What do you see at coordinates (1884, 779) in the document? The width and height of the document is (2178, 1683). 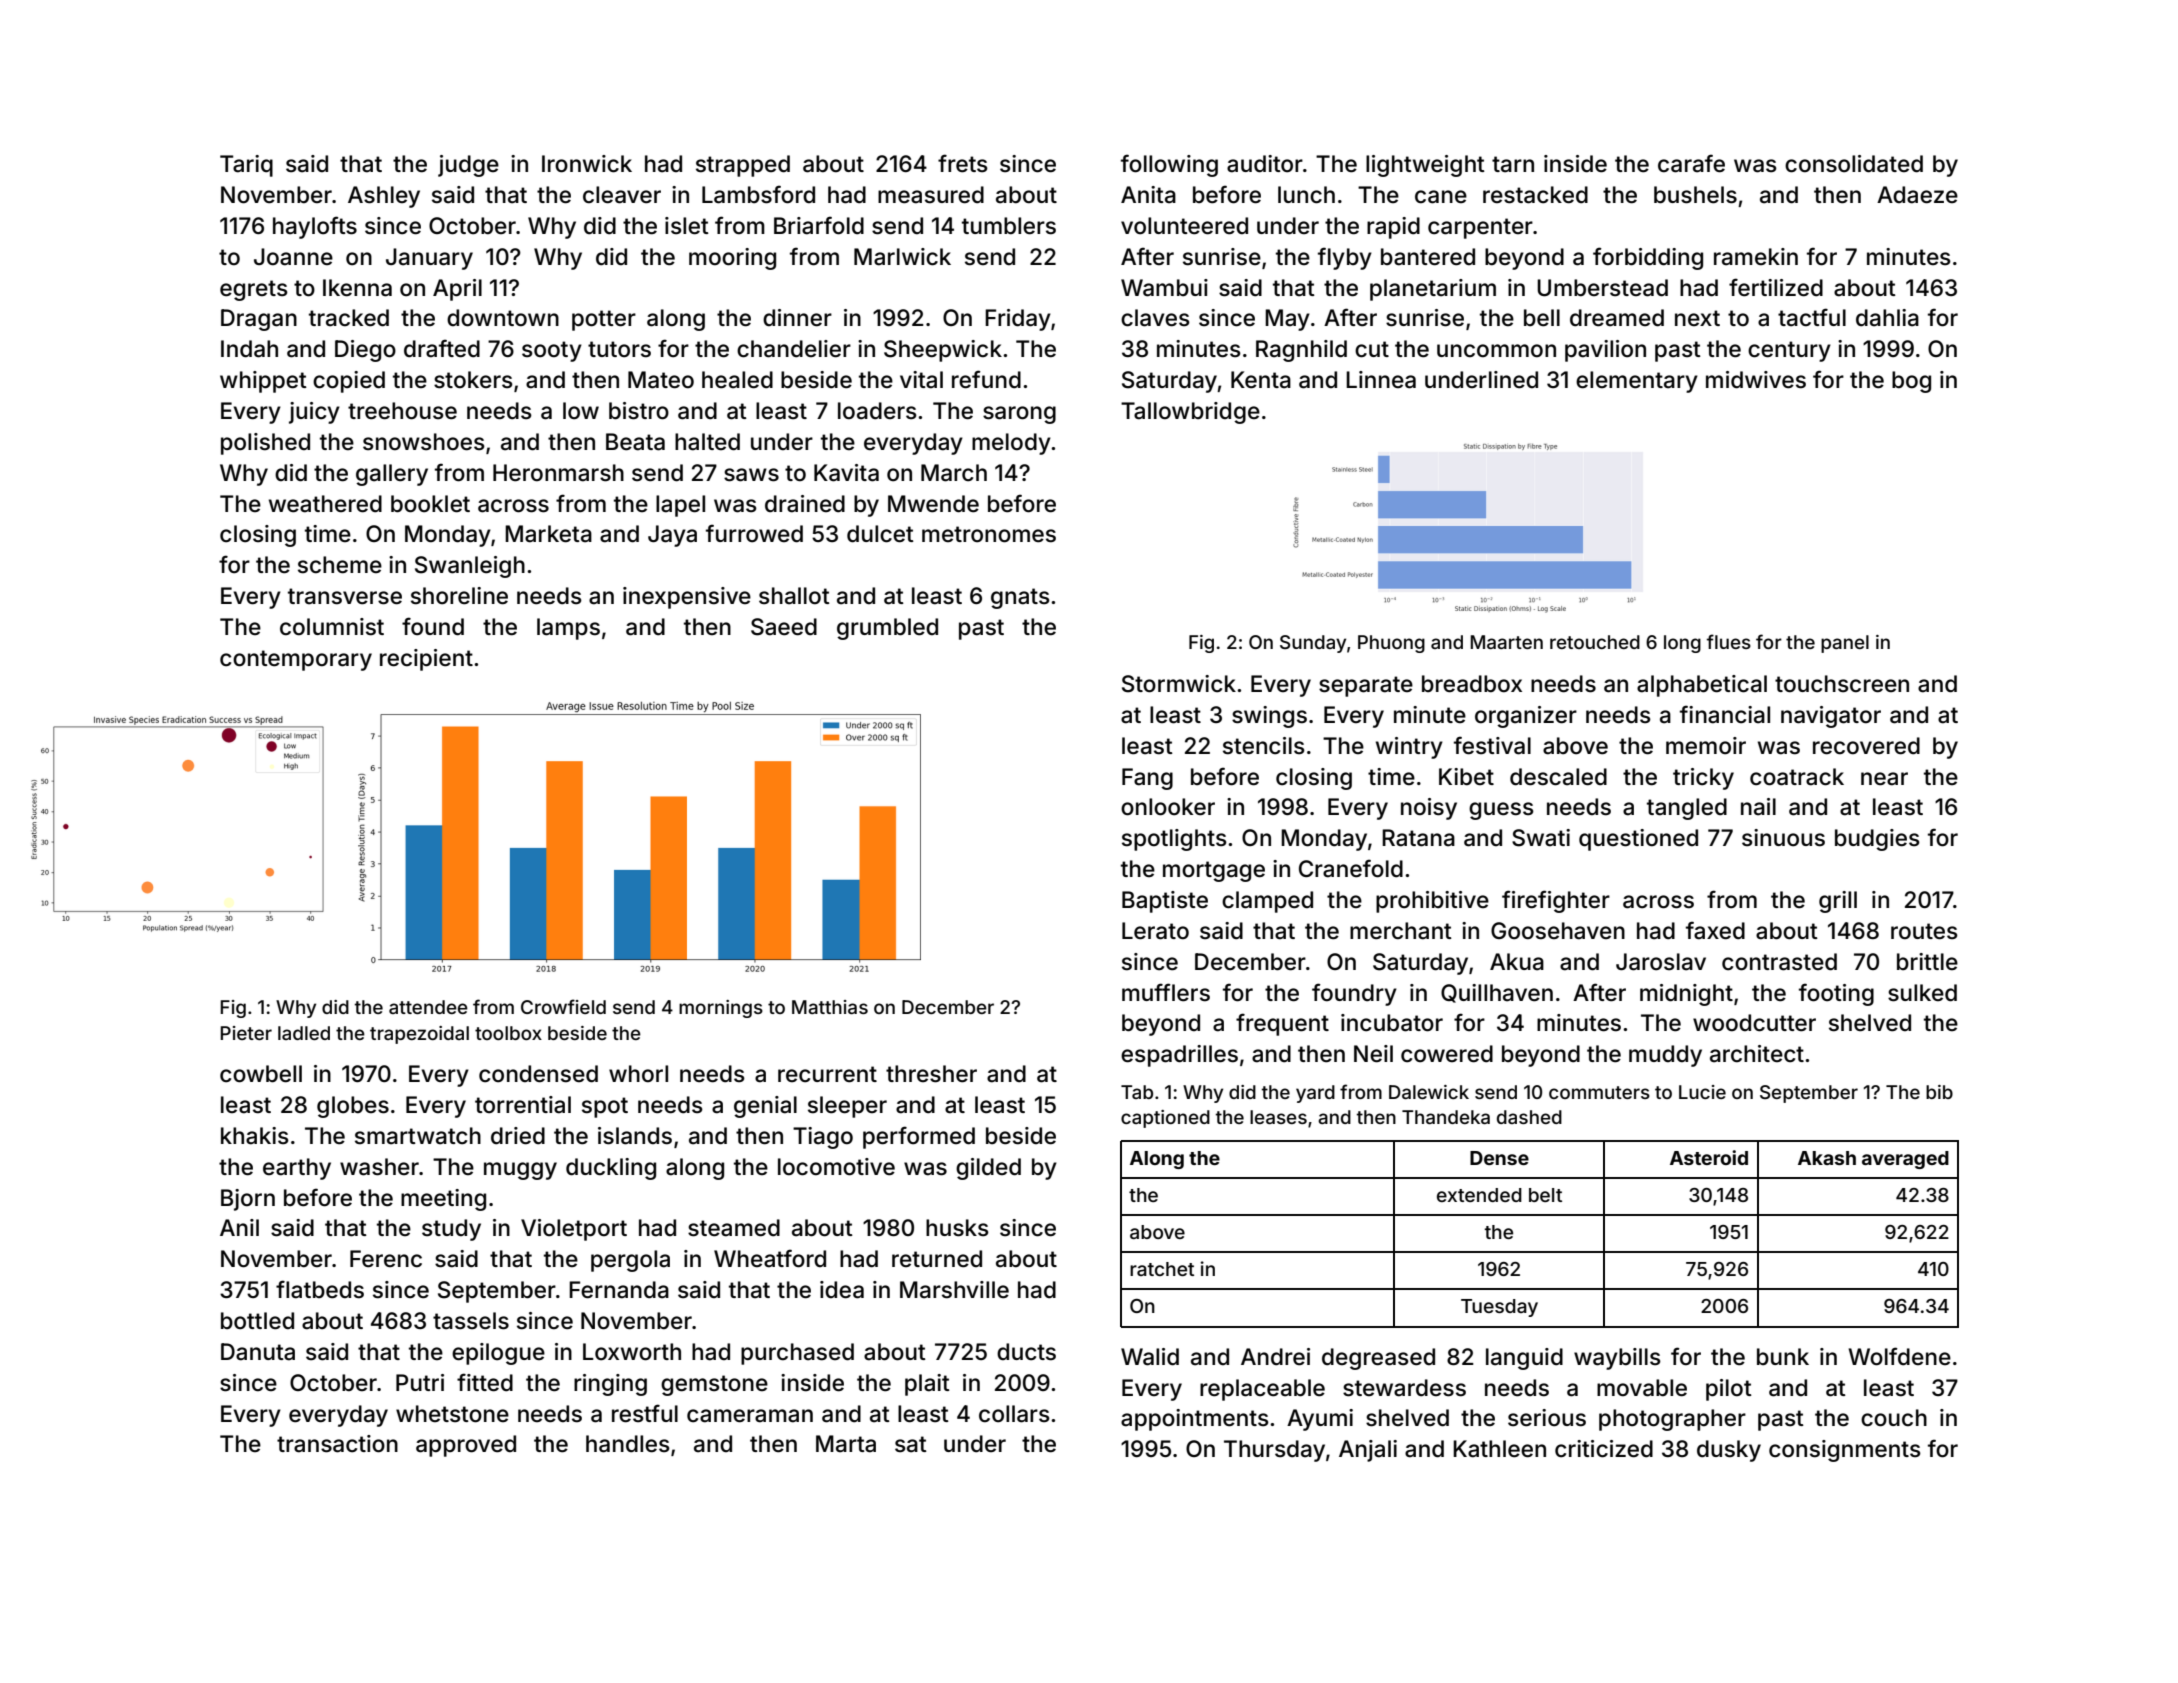 I see `near` at bounding box center [1884, 779].
